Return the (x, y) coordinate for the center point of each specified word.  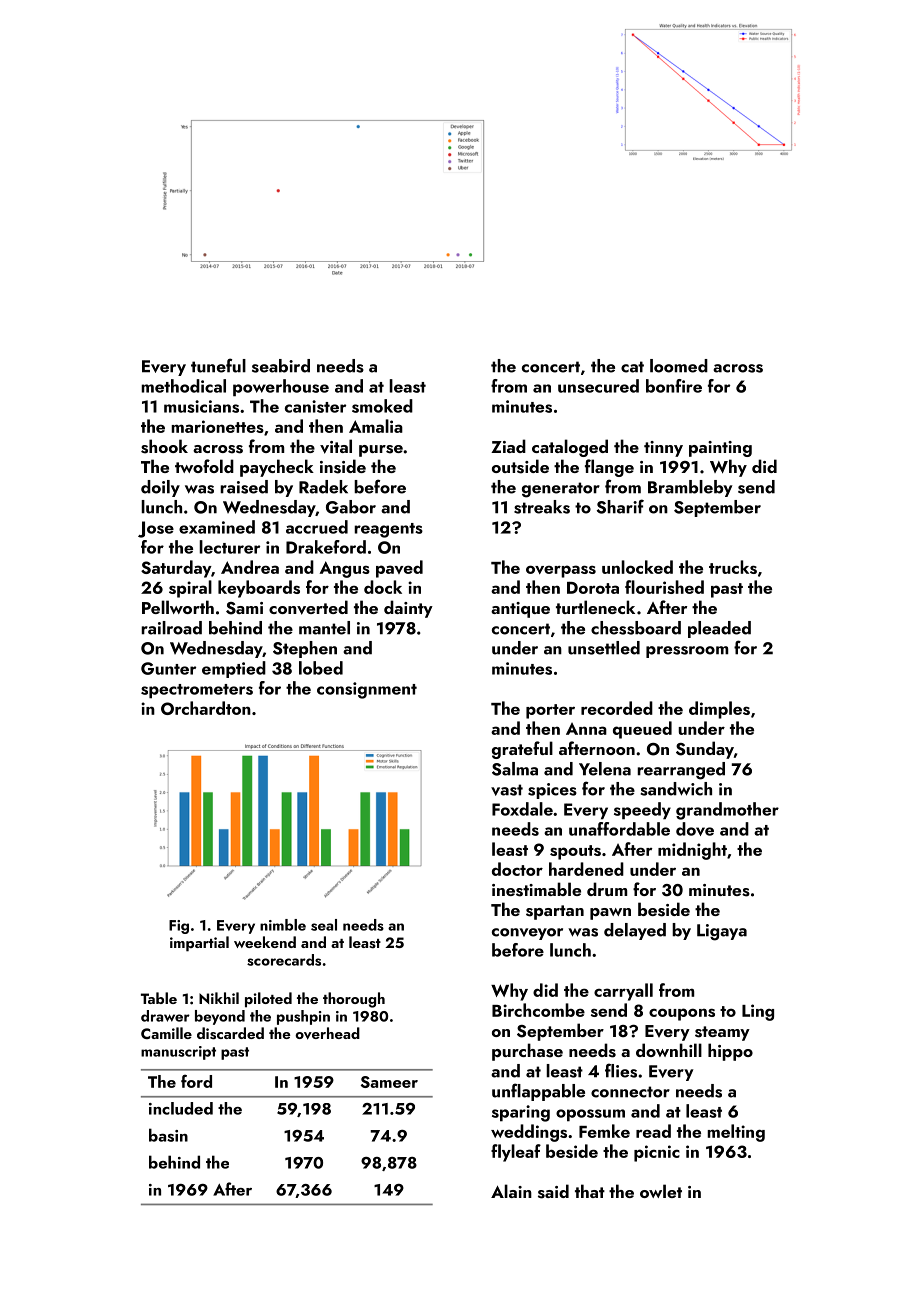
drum (607, 889)
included (181, 1108)
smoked (382, 406)
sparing (521, 1113)
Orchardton (206, 708)
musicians (201, 406)
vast (507, 790)
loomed (679, 366)
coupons (682, 1014)
